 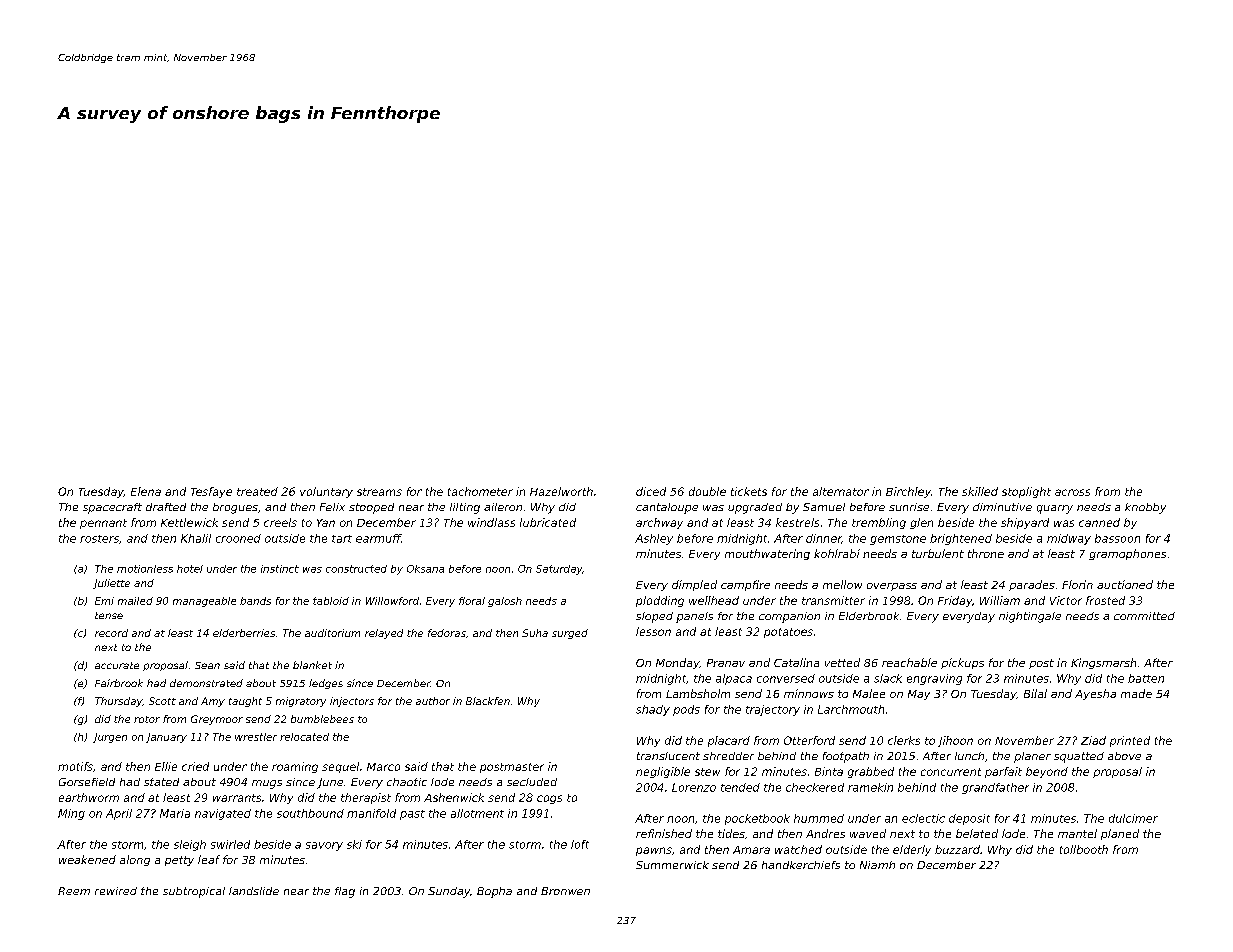 What do you see at coordinates (694, 585) in the screenshot?
I see `dimpled` at bounding box center [694, 585].
